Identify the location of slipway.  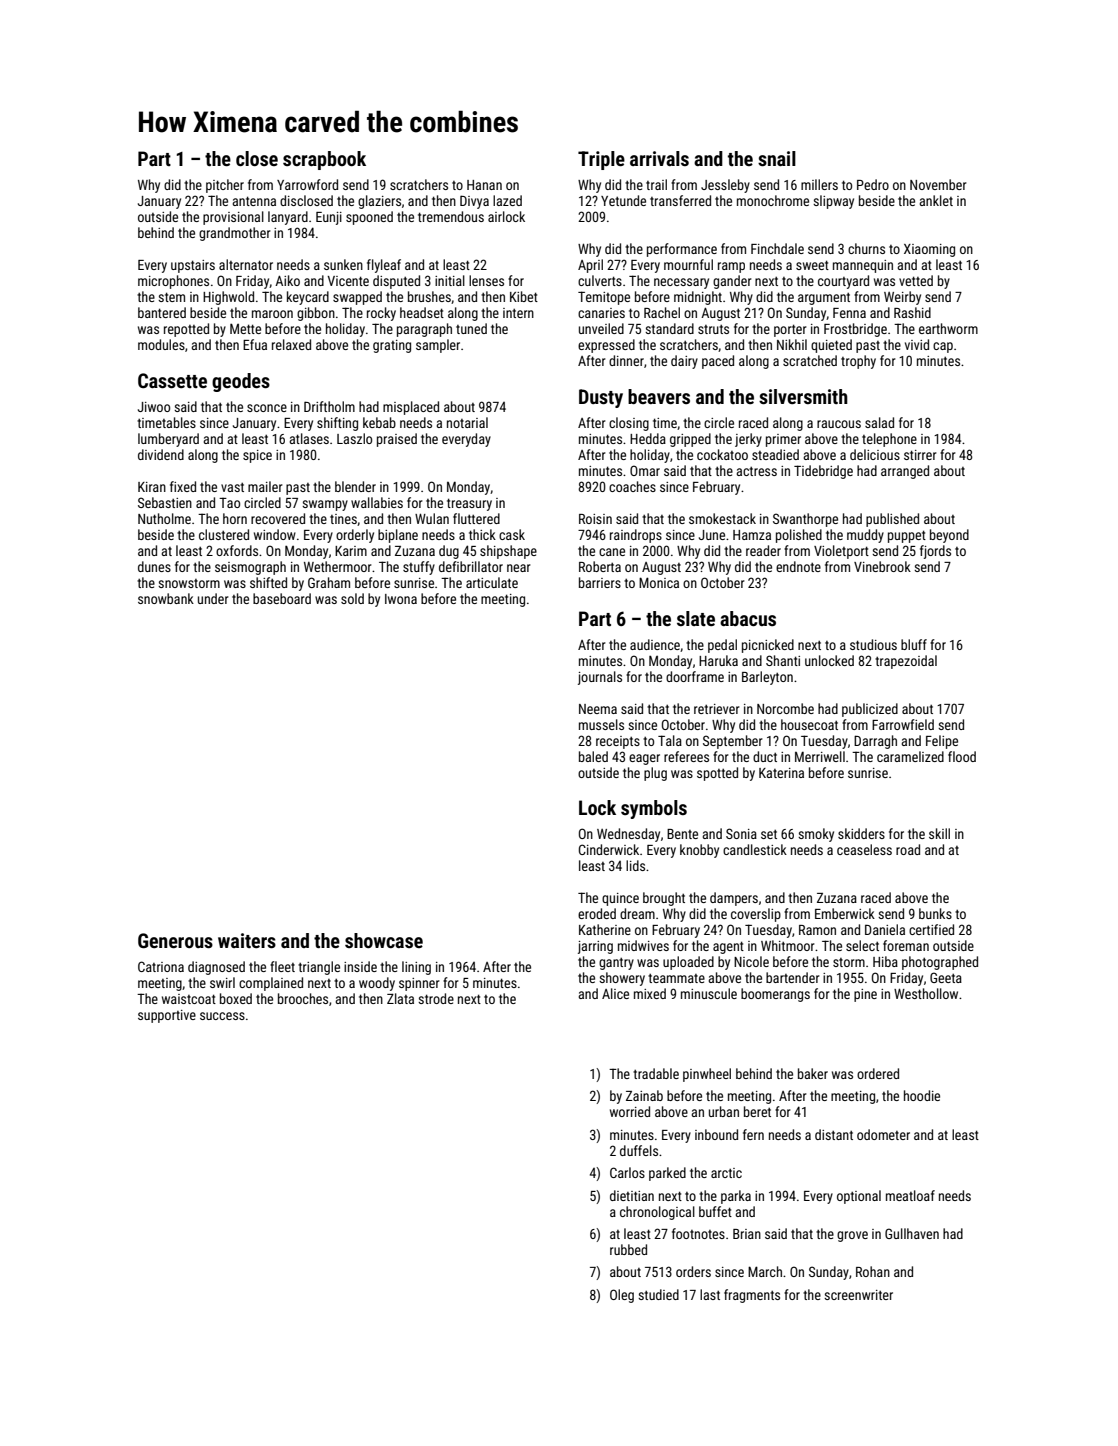
(833, 202).
